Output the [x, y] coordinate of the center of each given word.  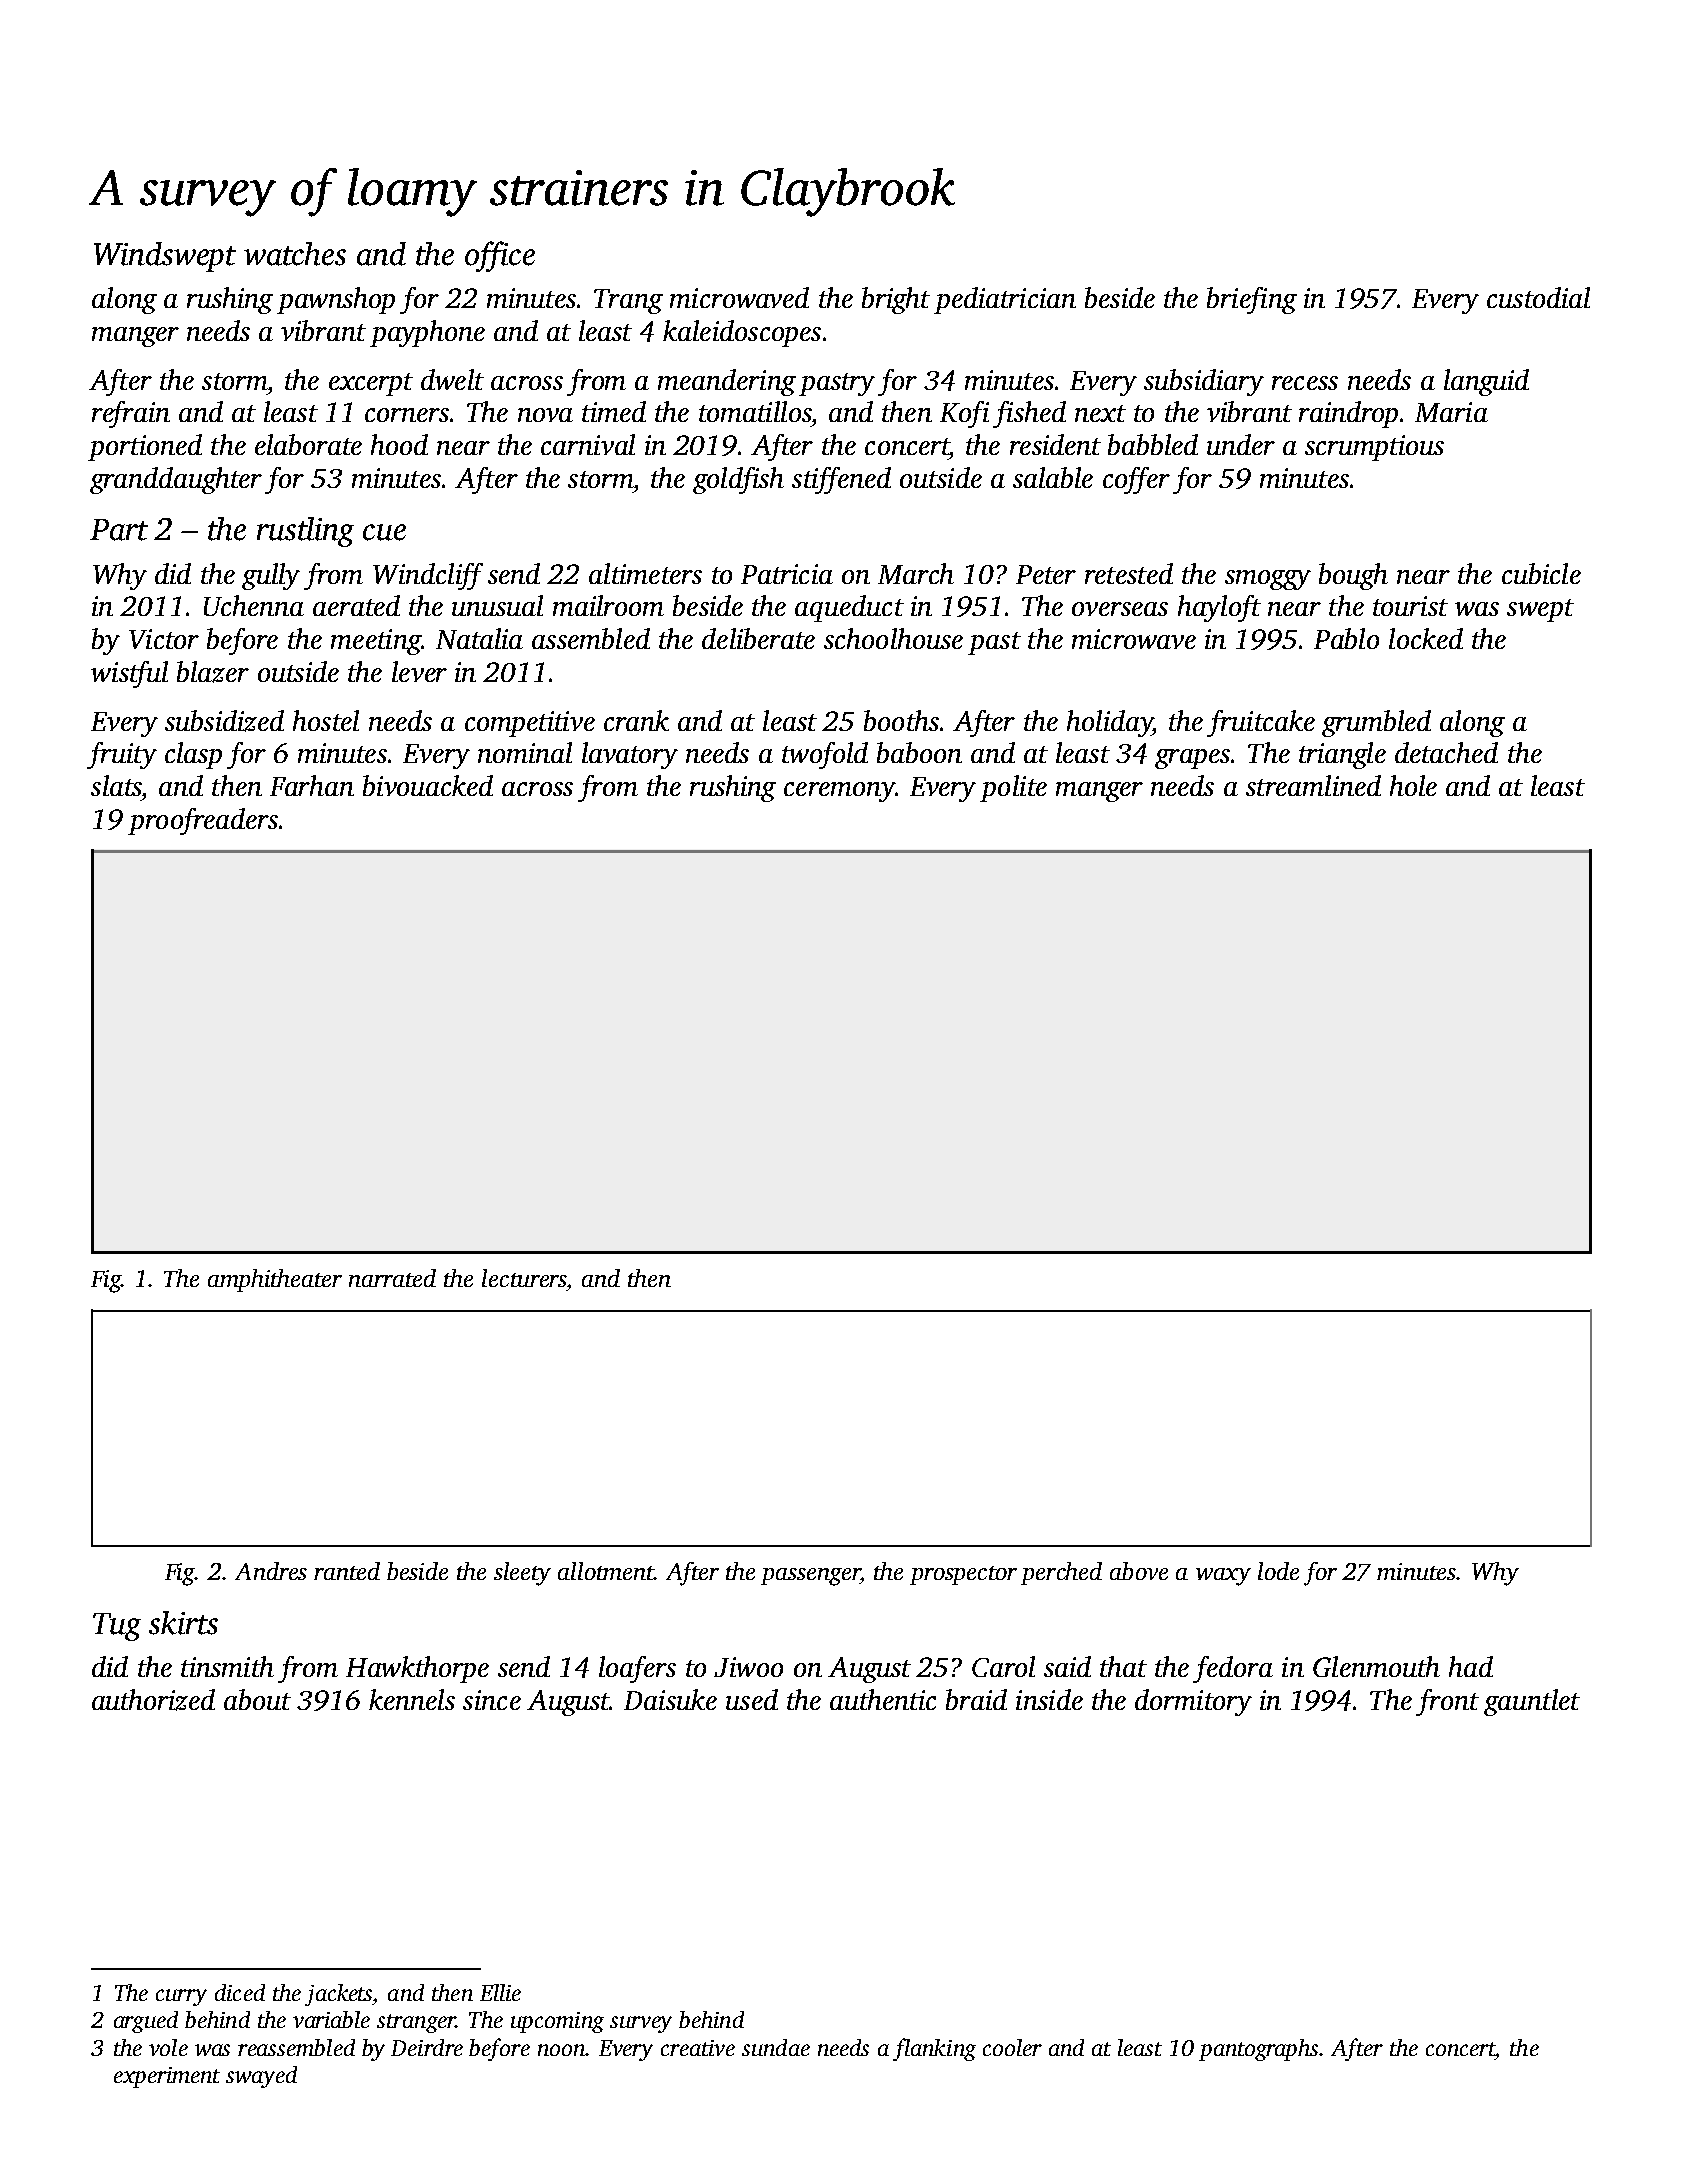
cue [384, 532]
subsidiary [1204, 382]
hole [1413, 785]
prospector [963, 1575]
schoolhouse [893, 638]
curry [181, 1997]
